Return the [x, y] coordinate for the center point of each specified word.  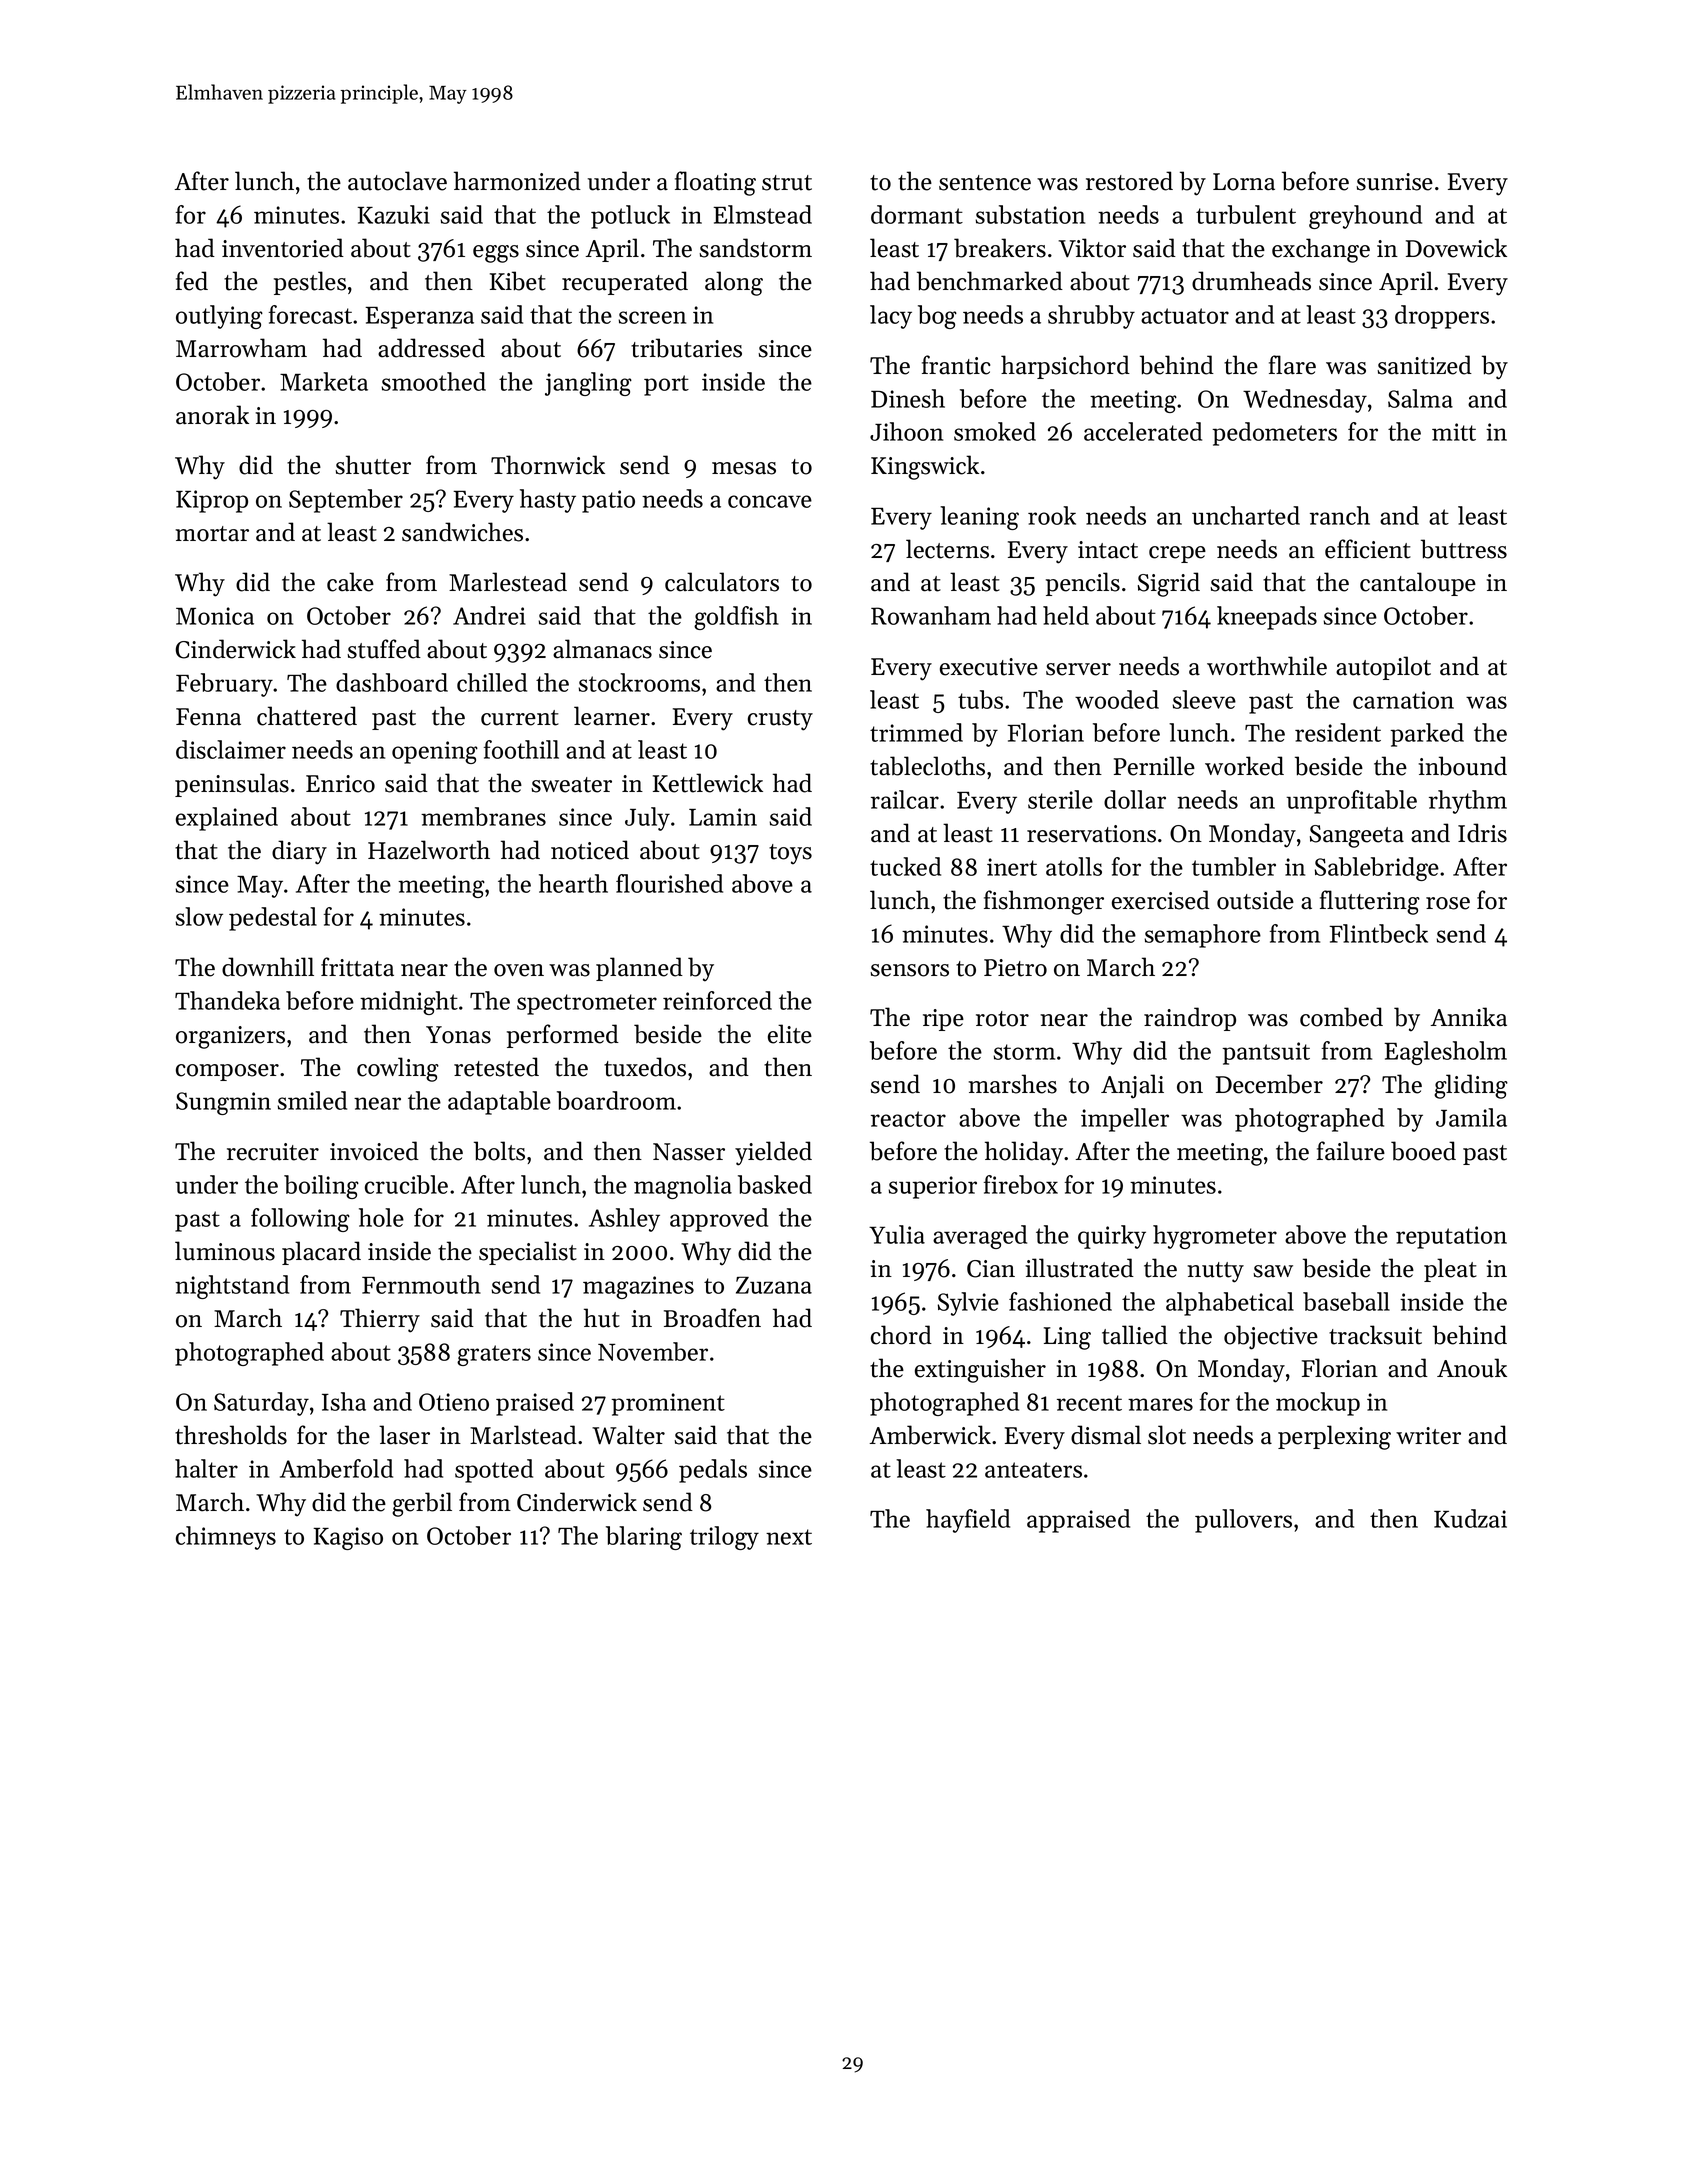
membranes [483, 816]
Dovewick [1456, 248]
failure [1351, 1151]
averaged [980, 1237]
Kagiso [348, 1538]
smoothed [433, 381]
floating [715, 183]
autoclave [397, 181]
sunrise [1394, 182]
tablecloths [927, 766]
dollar [1135, 799]
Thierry [380, 1320]
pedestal [273, 919]
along [734, 283]
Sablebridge [1377, 869]
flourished [669, 883]
